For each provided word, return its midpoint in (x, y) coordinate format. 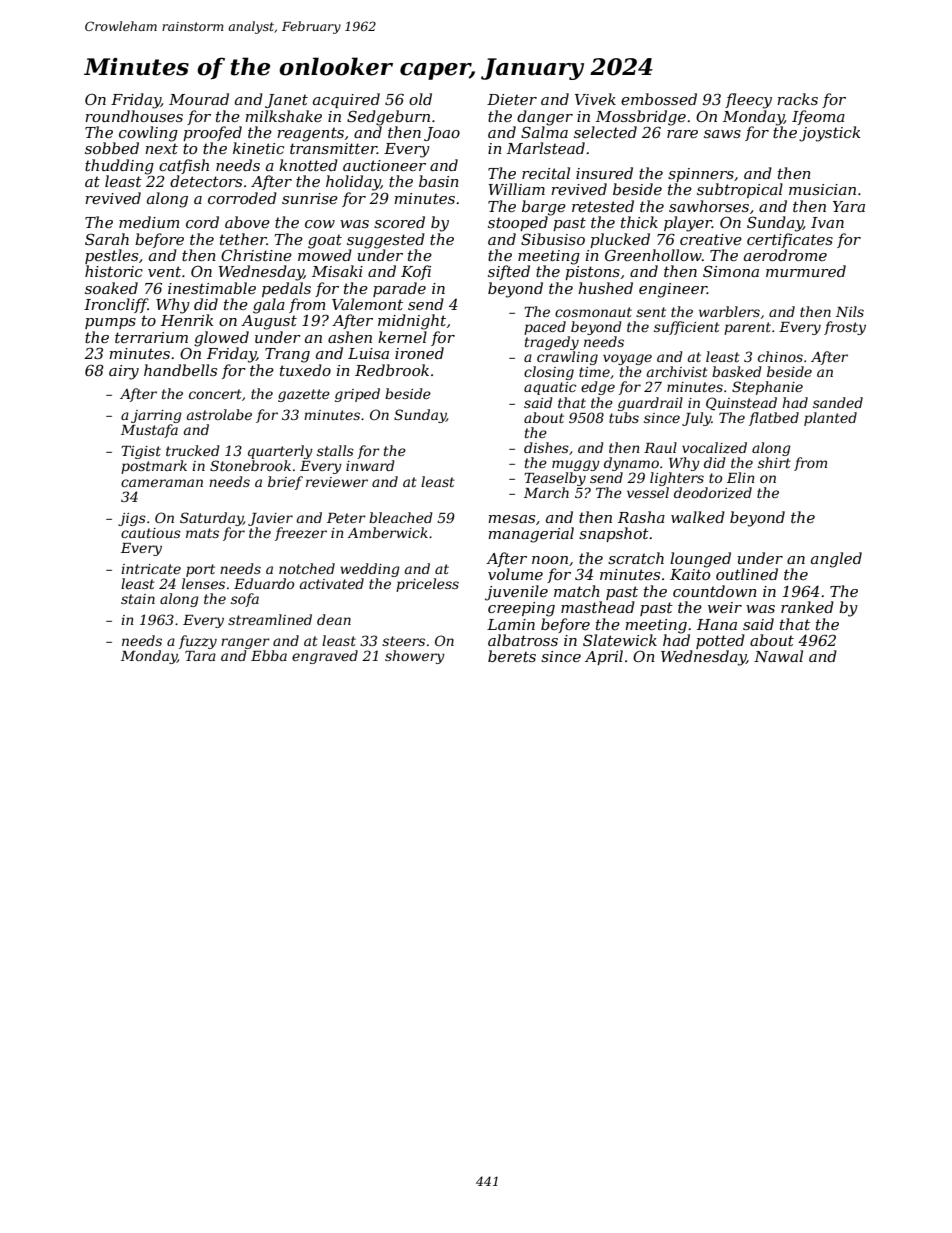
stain (138, 599)
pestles (111, 256)
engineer (673, 290)
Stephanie (767, 388)
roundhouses (134, 116)
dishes (546, 447)
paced (545, 328)
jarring (156, 416)
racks (797, 99)
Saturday (211, 519)
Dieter (512, 99)
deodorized (713, 493)
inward (370, 465)
